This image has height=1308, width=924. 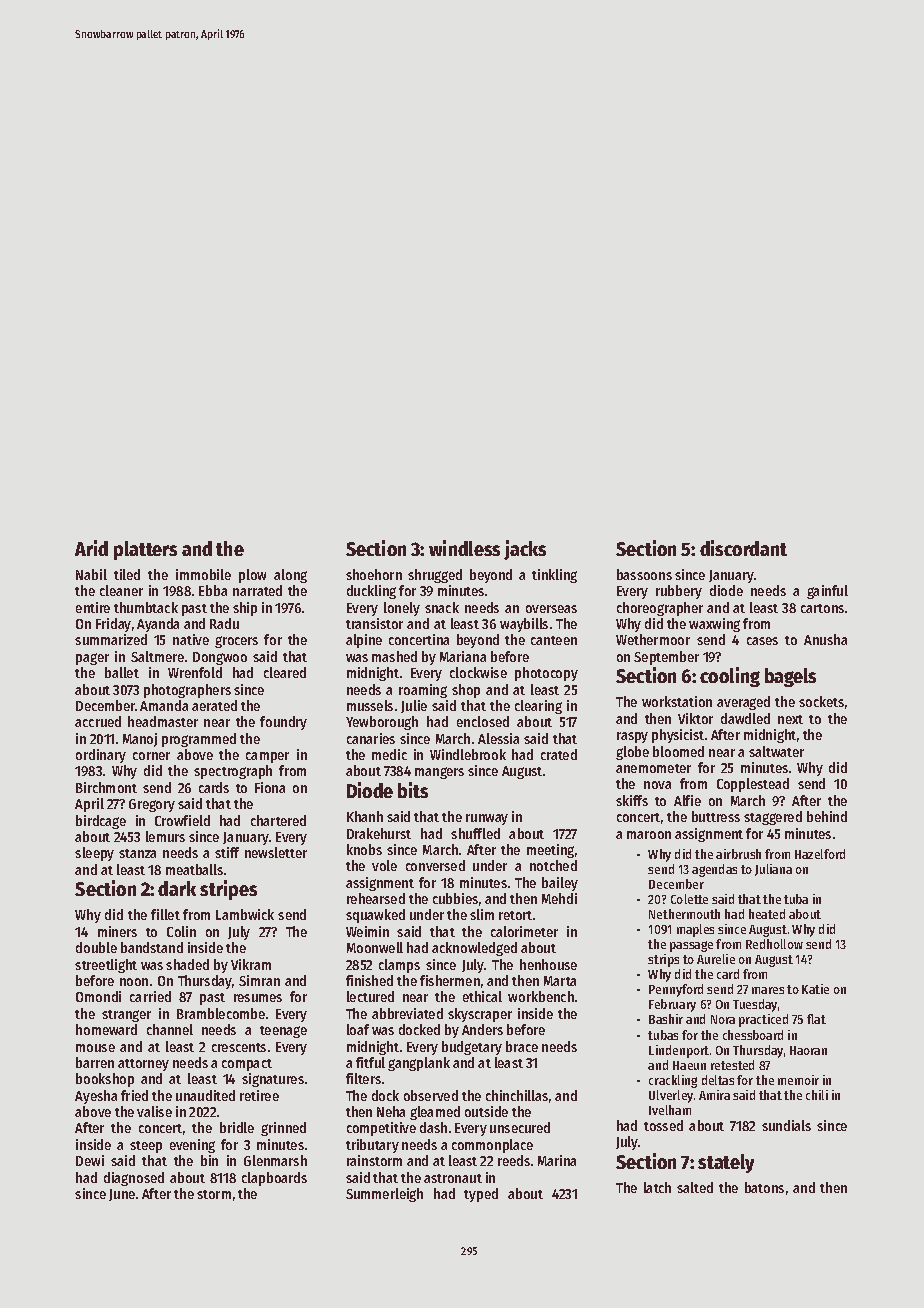 I want to click on June, so click(x=122, y=1195).
